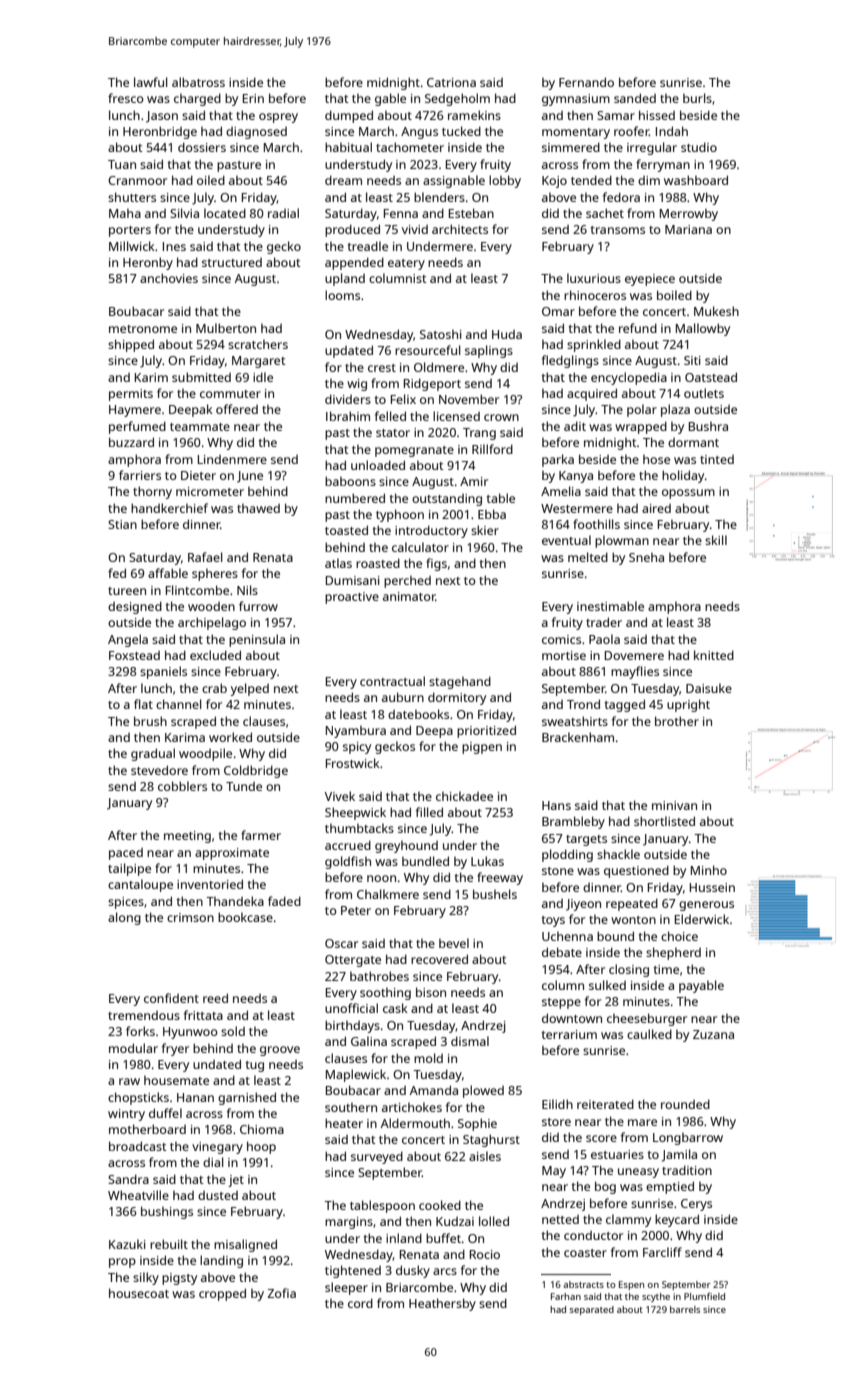 This screenshot has width=849, height=1400. I want to click on lawful, so click(151, 82).
